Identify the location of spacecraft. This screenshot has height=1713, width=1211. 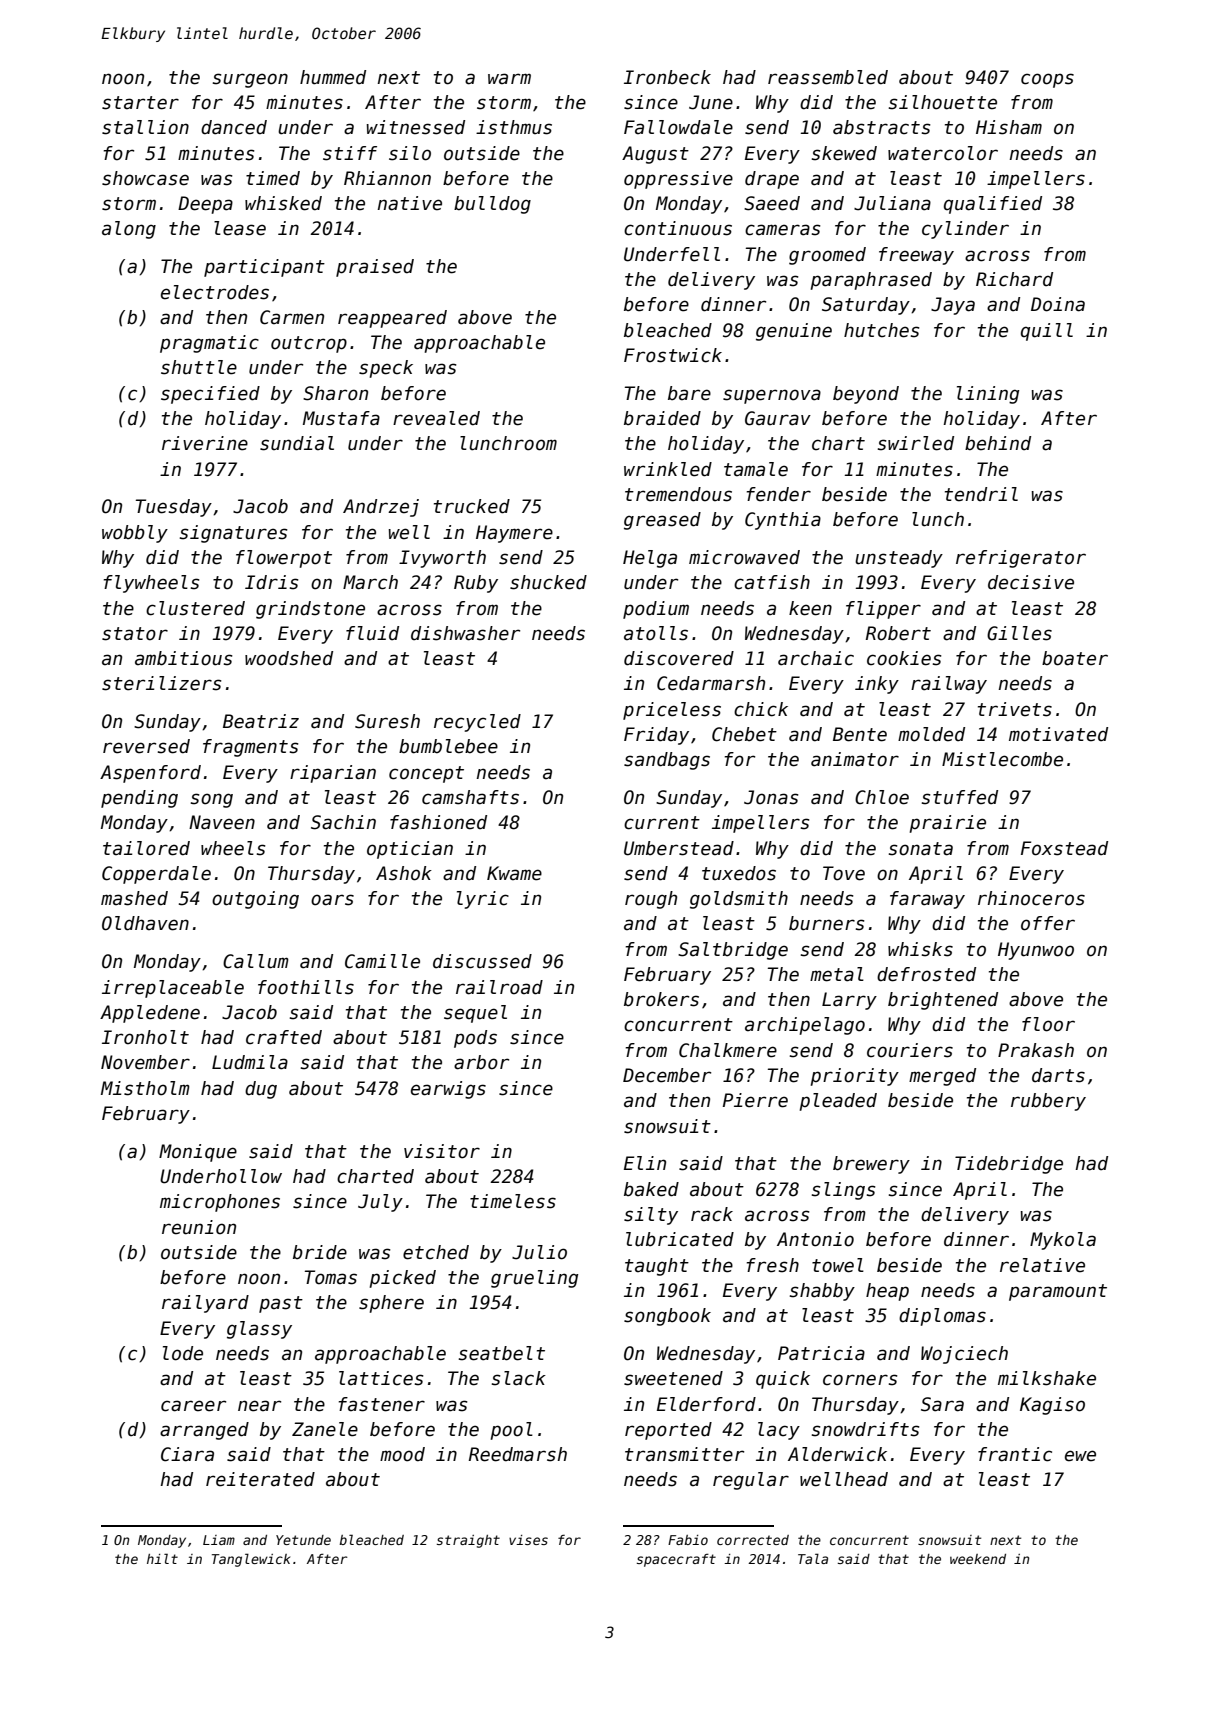
(676, 1560).
